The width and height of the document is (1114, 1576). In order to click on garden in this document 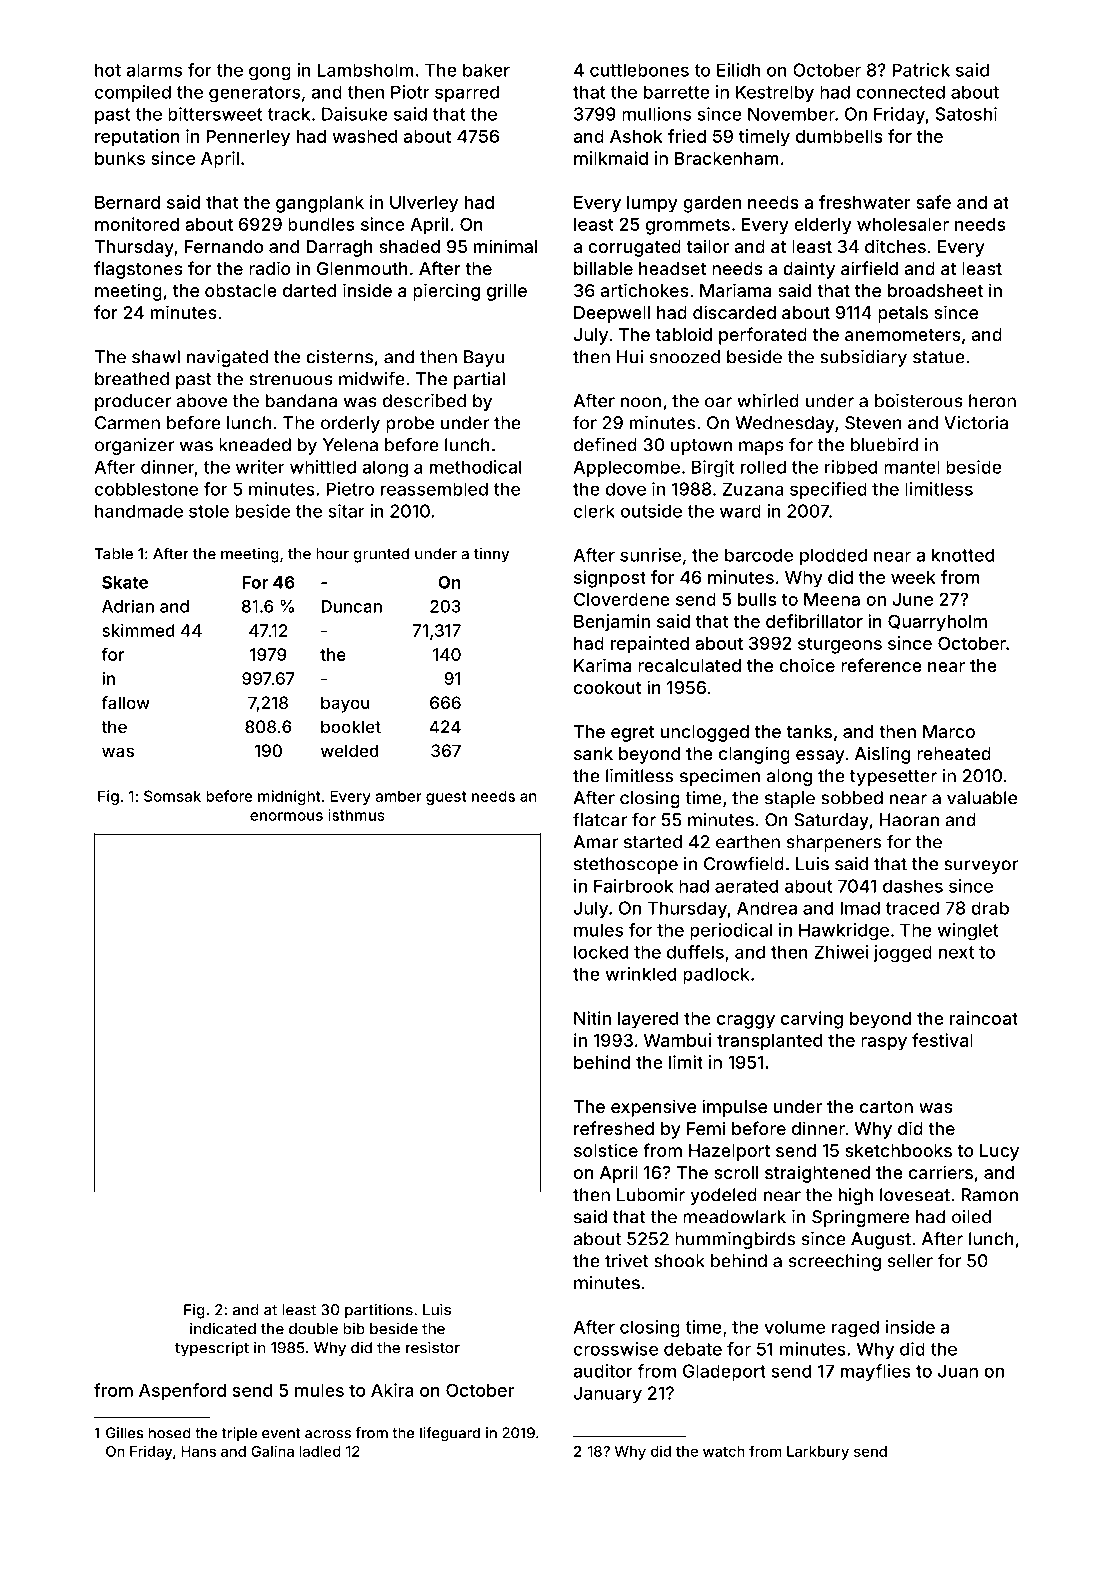, I will do `click(712, 204)`.
